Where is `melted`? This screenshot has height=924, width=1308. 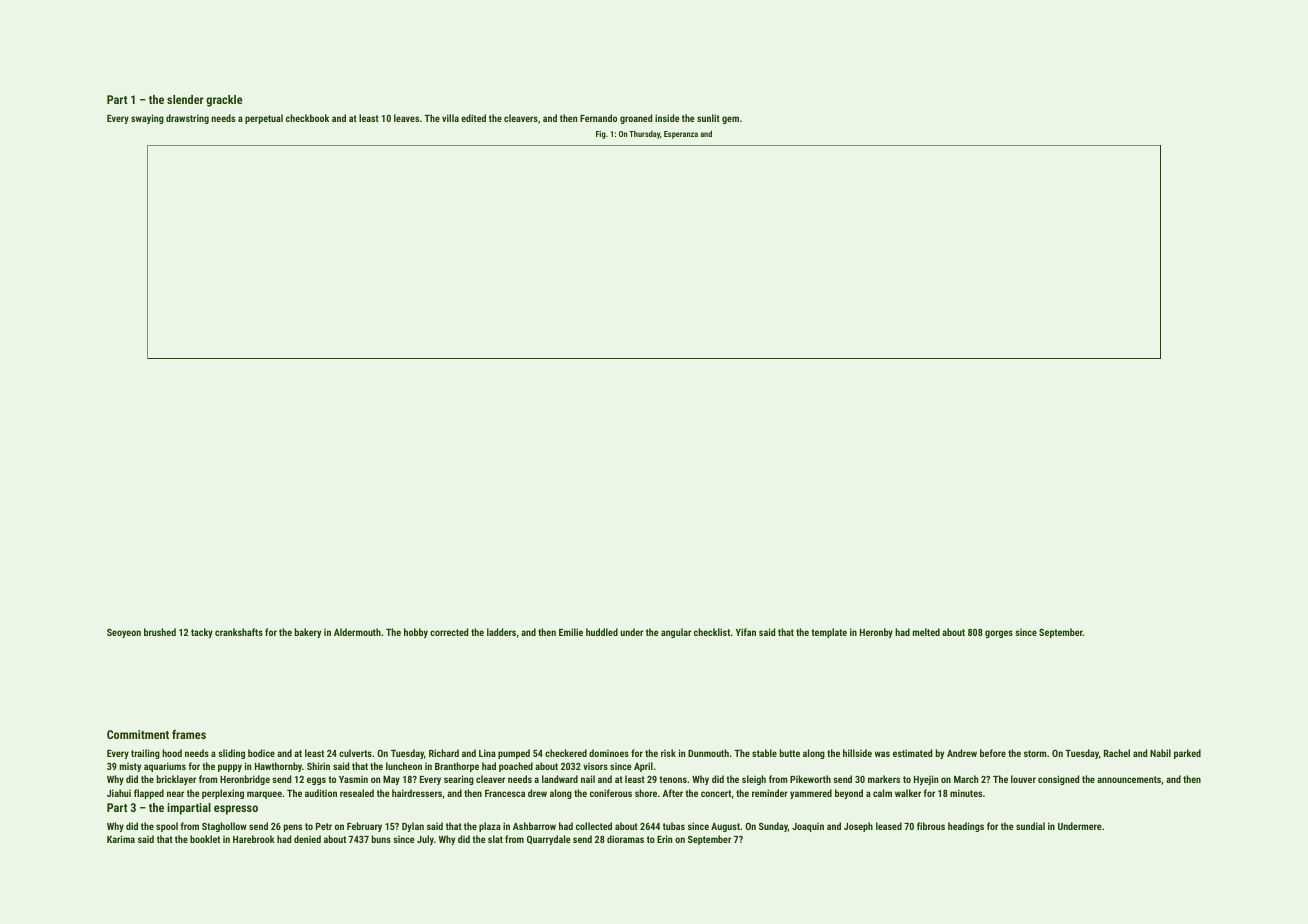
melted is located at coordinates (926, 632).
